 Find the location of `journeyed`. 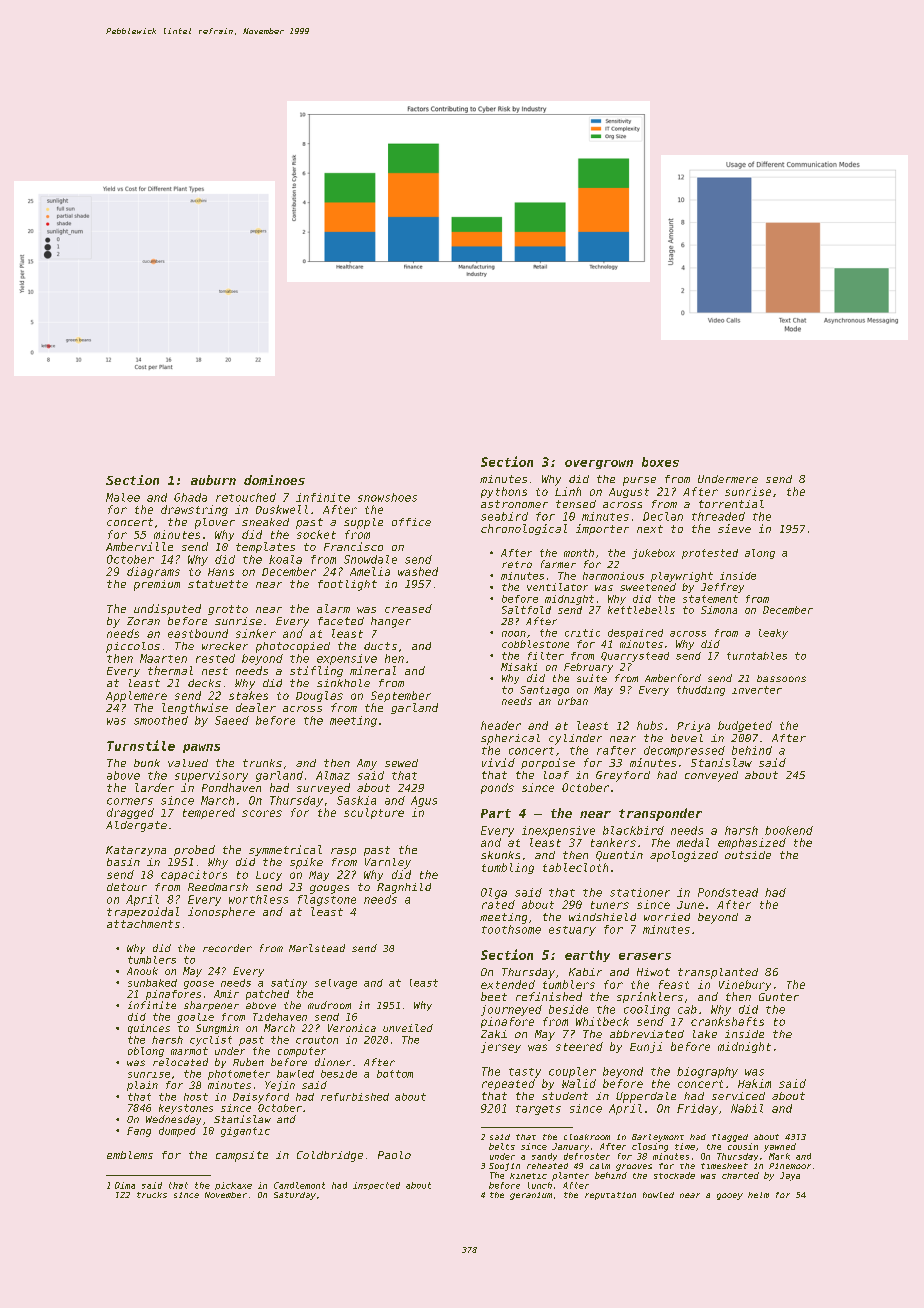

journeyed is located at coordinates (511, 1010).
